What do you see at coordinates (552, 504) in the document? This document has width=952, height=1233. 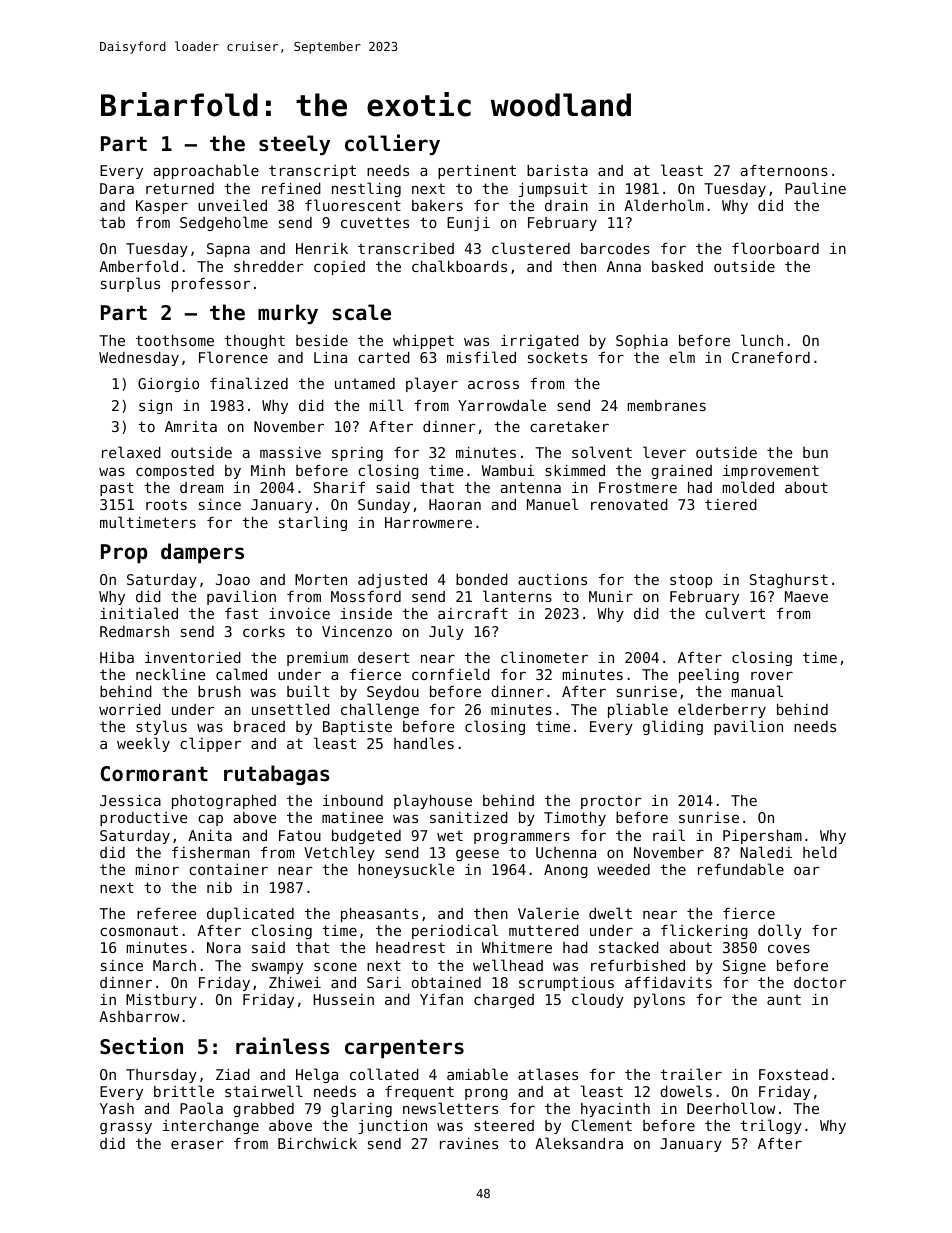 I see `Manuel` at bounding box center [552, 504].
